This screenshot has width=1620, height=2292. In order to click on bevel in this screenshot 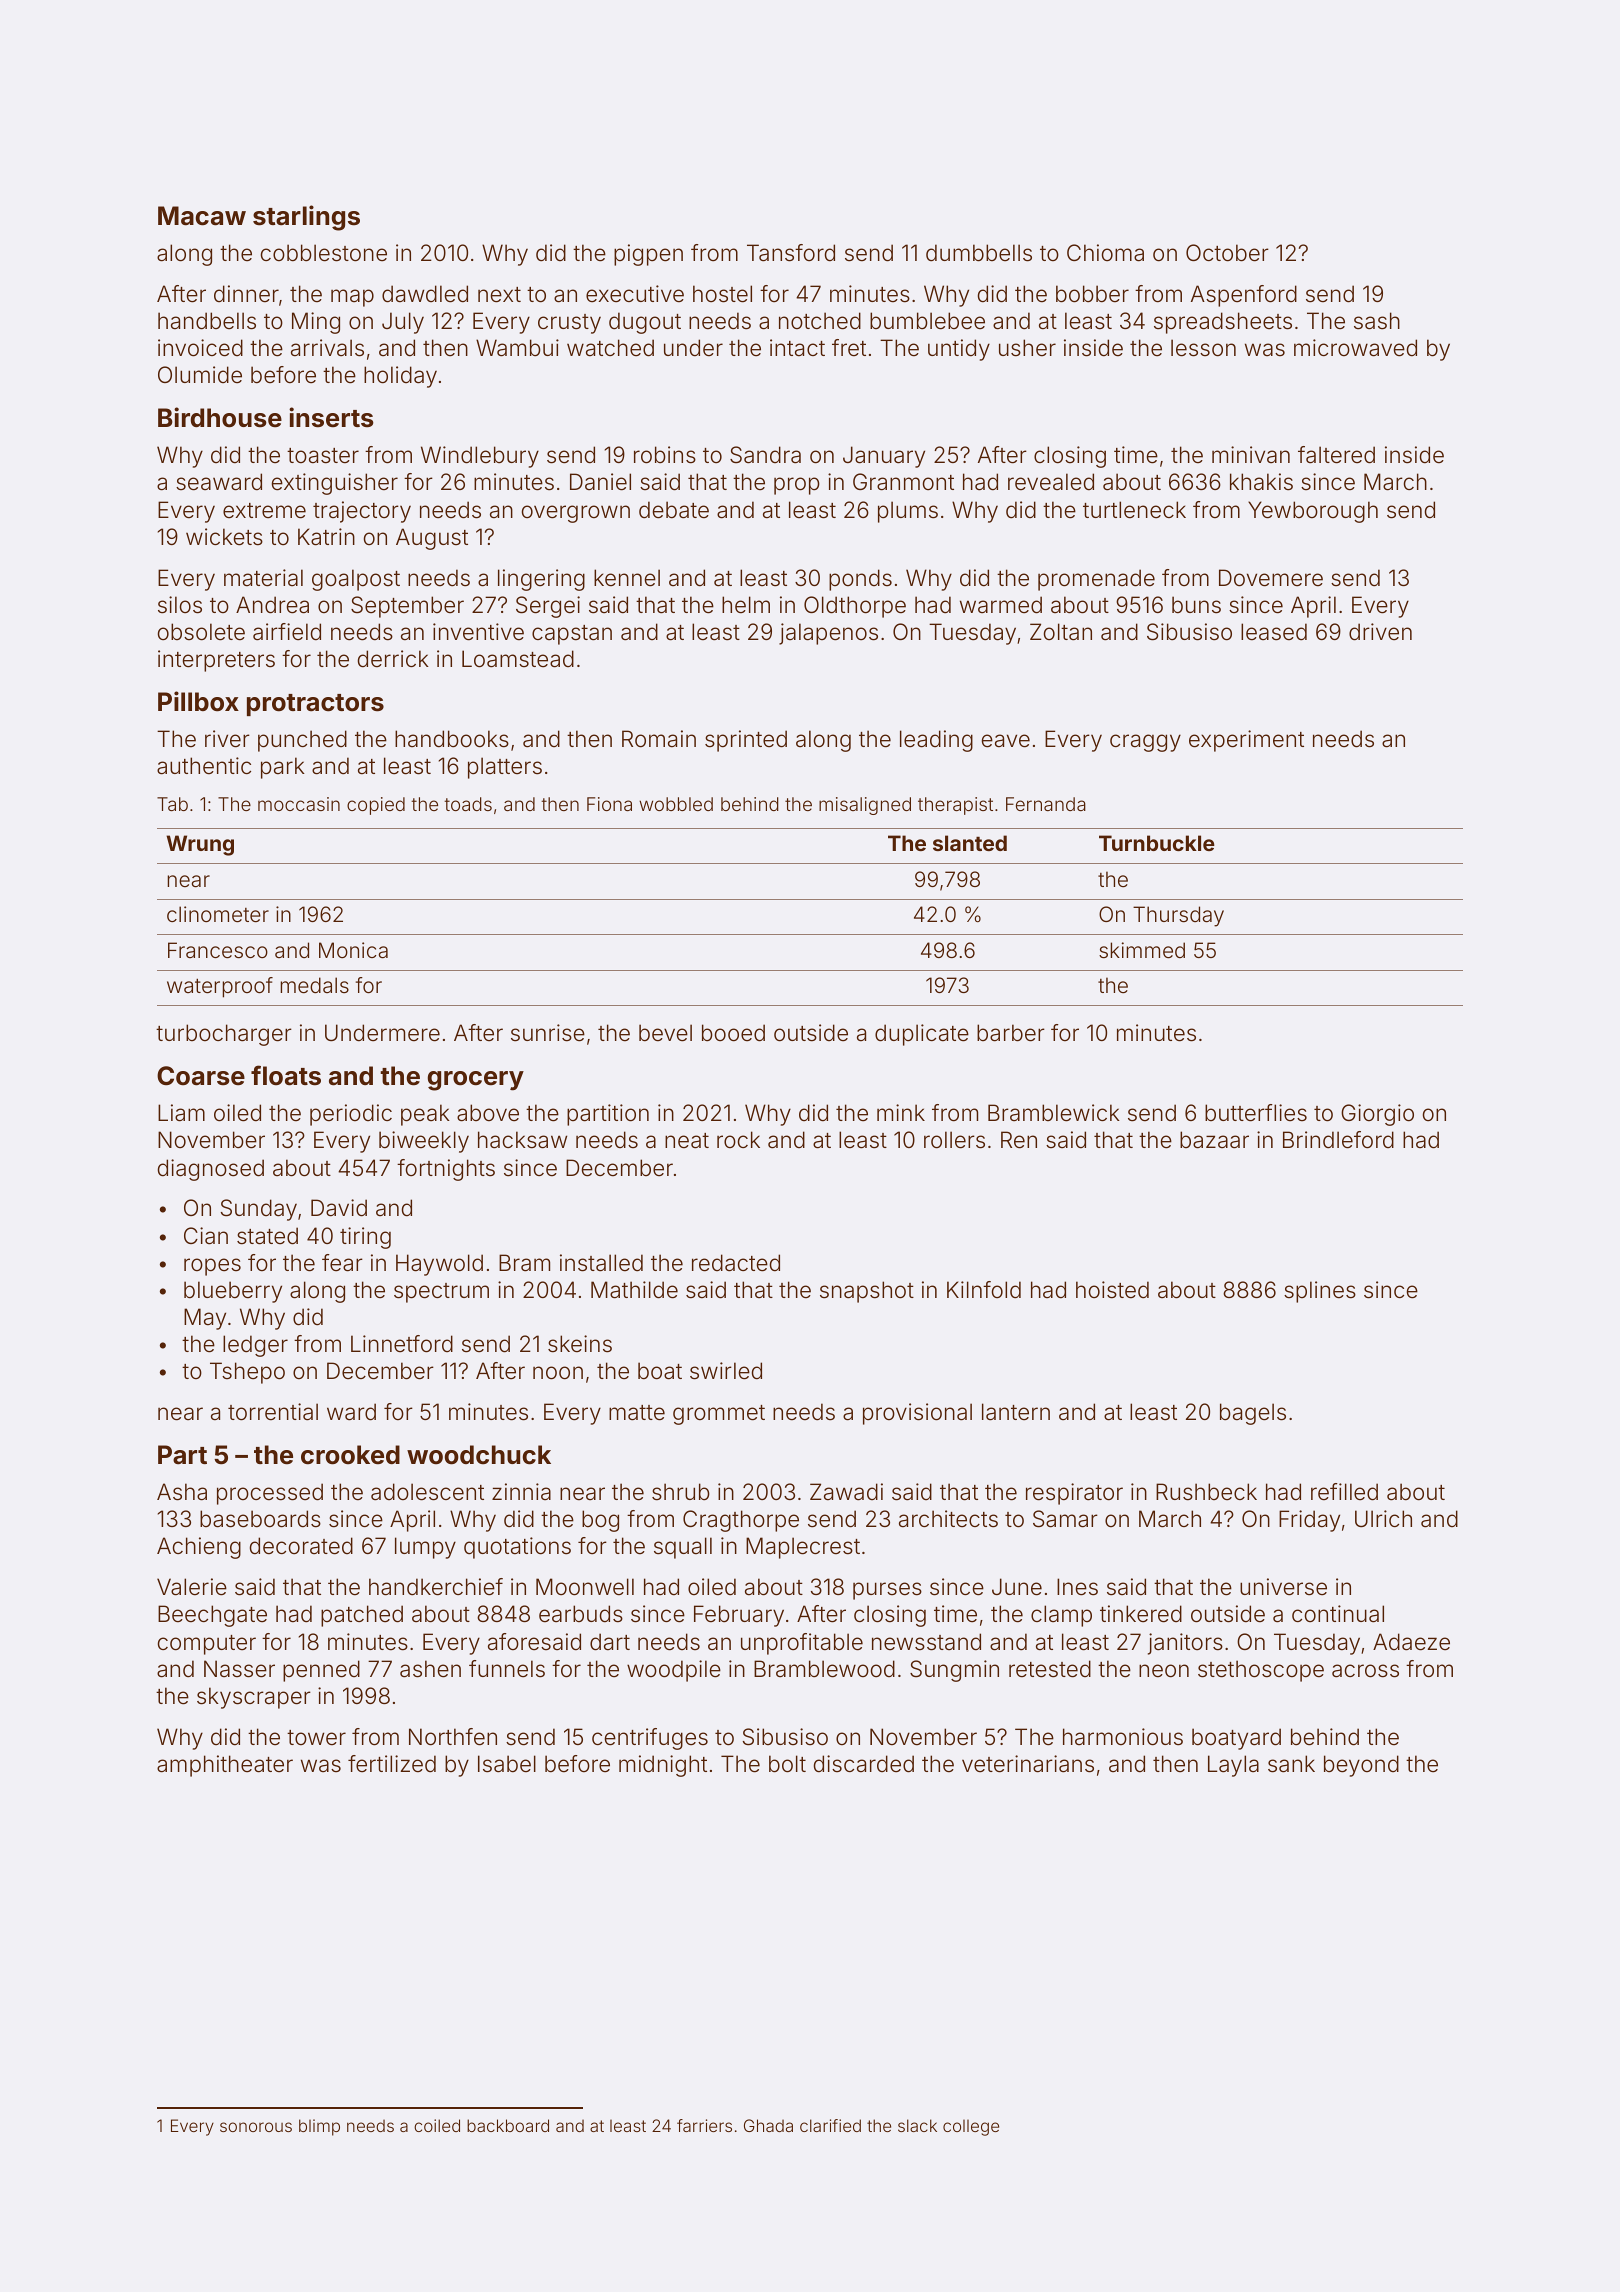, I will do `click(665, 1033)`.
